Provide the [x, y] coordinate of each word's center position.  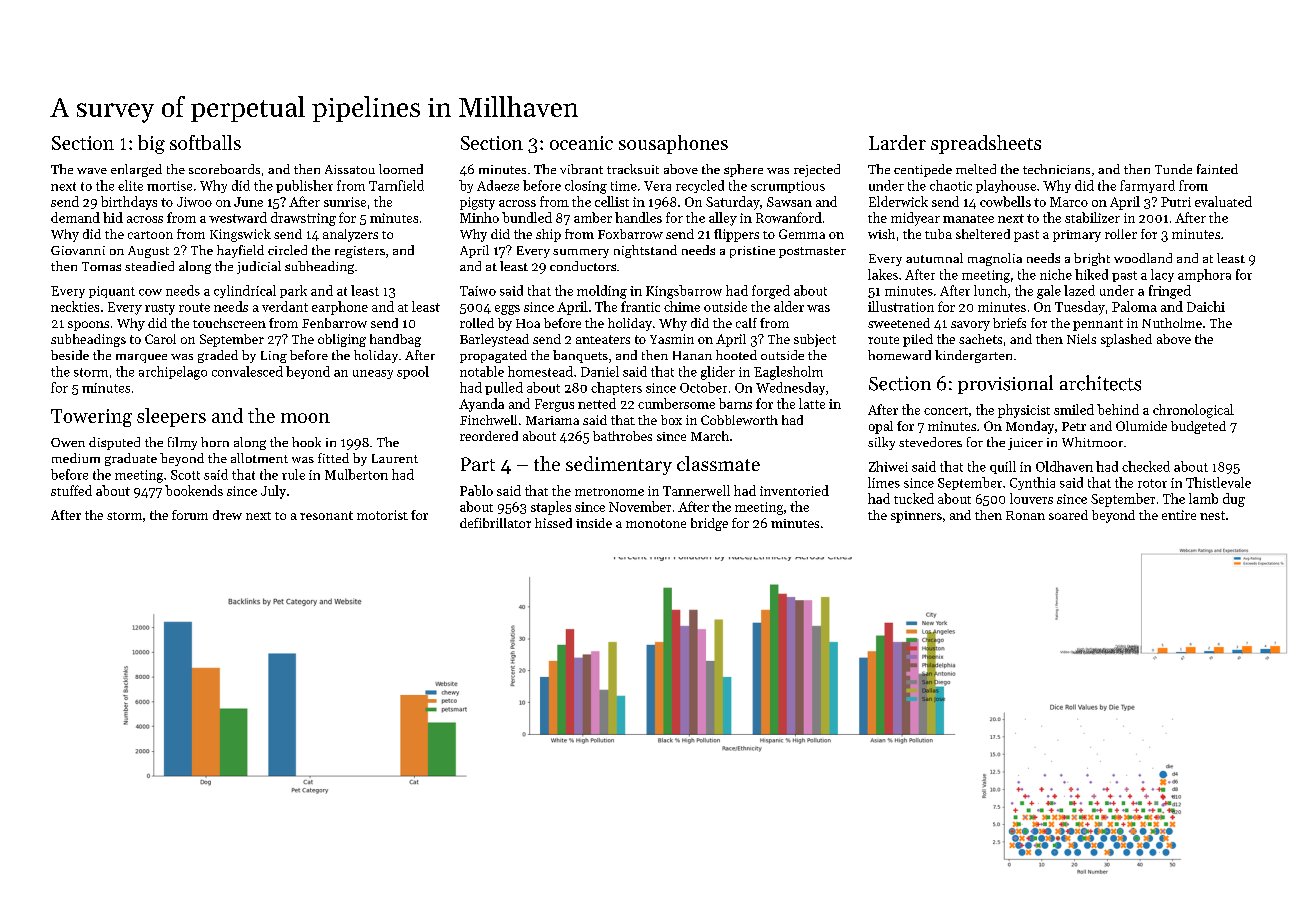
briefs [1009, 323]
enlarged [136, 170]
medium [76, 458]
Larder [897, 142]
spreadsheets [986, 144]
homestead [540, 371]
